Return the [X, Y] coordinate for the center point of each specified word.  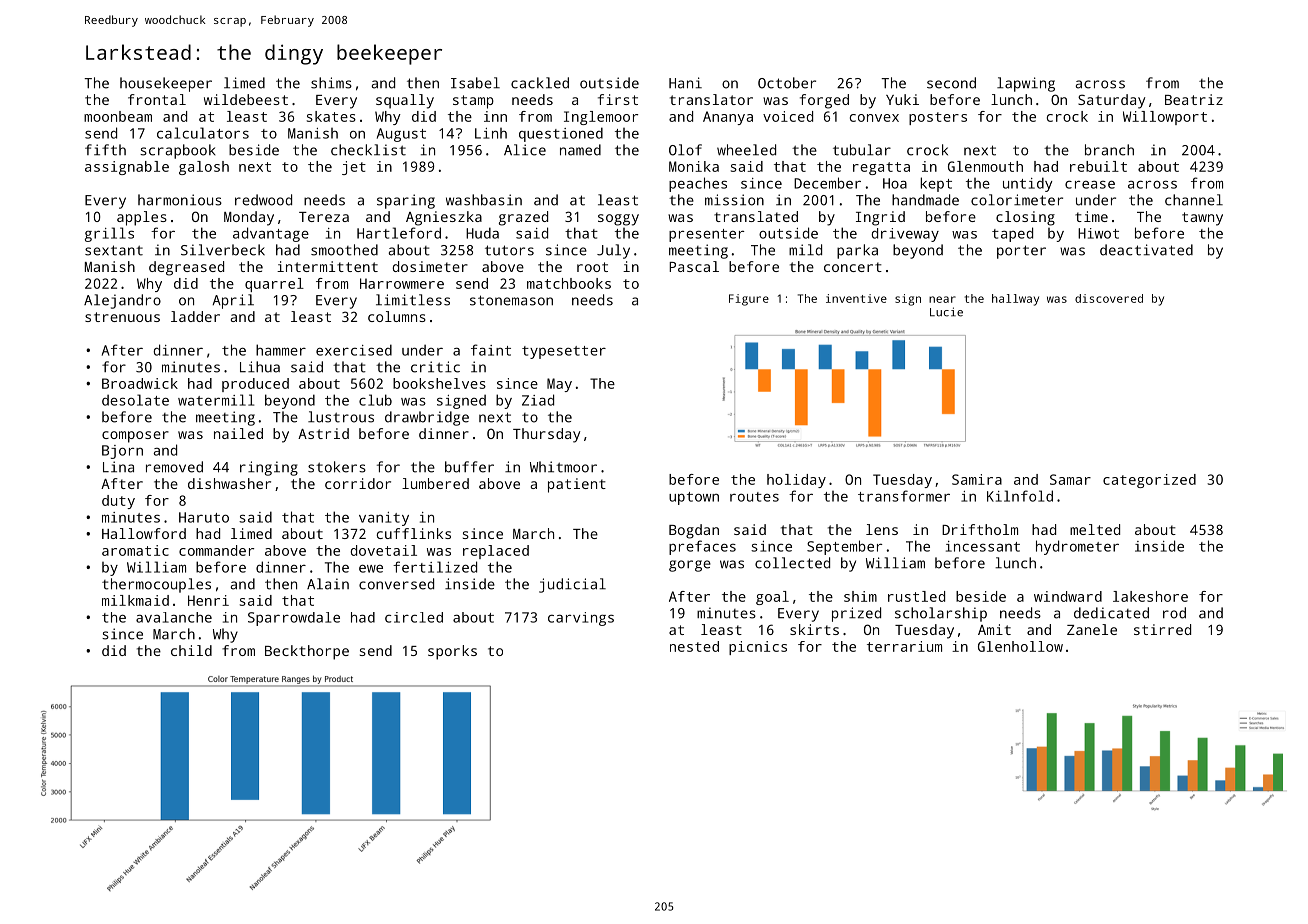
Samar [1070, 479]
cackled [540, 83]
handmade [925, 200]
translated [756, 216]
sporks [452, 652]
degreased [186, 268]
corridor [358, 483]
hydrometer [1077, 547]
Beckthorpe [307, 652]
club [375, 400]
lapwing [1026, 84]
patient [577, 485]
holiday [796, 481]
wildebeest [246, 99]
